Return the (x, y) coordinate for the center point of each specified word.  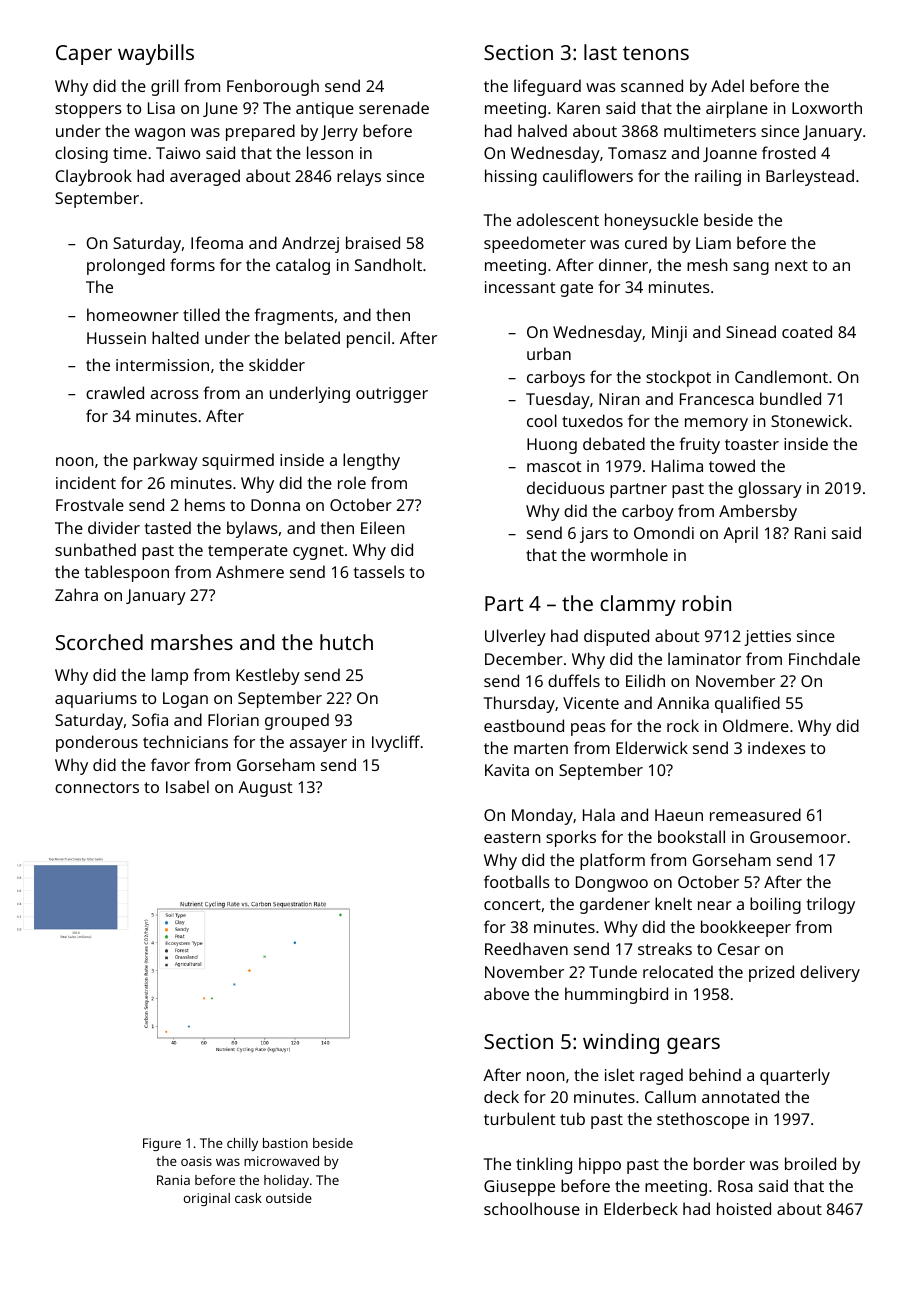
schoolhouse (532, 1208)
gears (693, 1045)
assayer (318, 745)
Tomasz (637, 153)
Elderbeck (641, 1208)
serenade (394, 107)
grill (165, 87)
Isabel (187, 786)
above (506, 993)
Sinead (751, 331)
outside (289, 1198)
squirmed (238, 461)
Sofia (150, 719)
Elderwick (652, 747)
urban (549, 353)
